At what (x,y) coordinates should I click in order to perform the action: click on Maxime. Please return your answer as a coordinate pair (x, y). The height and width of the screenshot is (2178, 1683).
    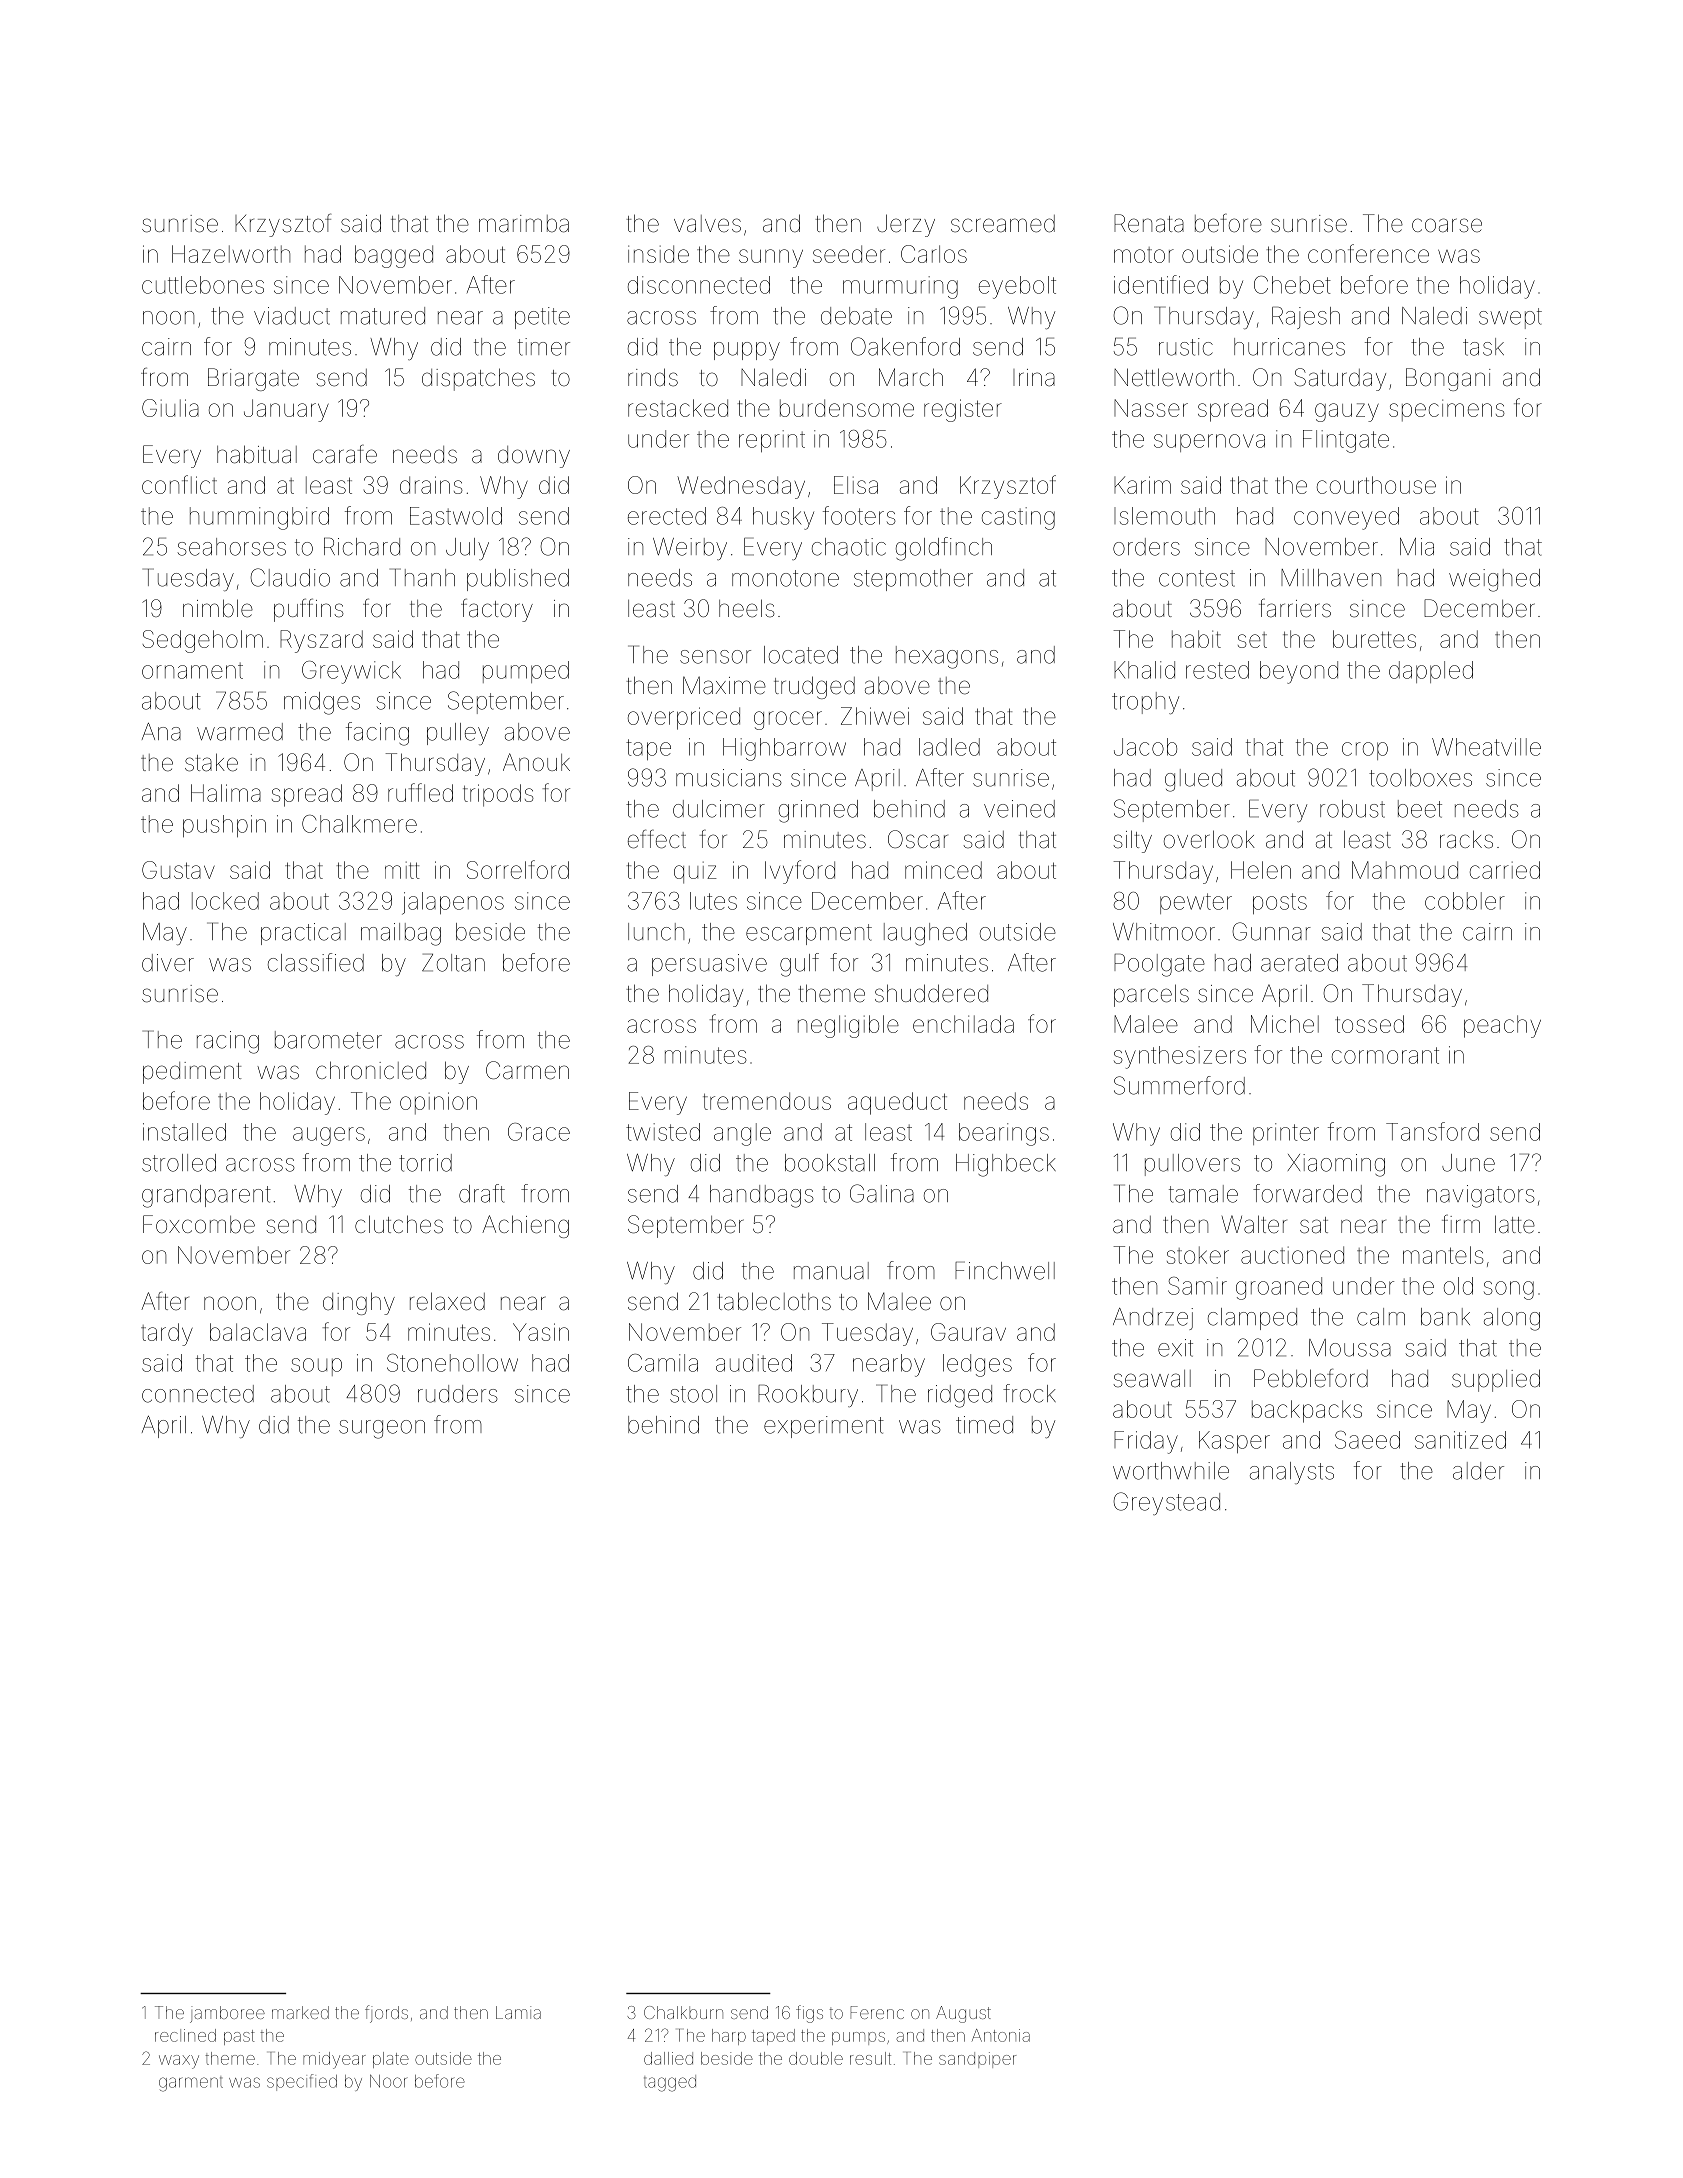
    Looking at the image, I should click on (724, 685).
